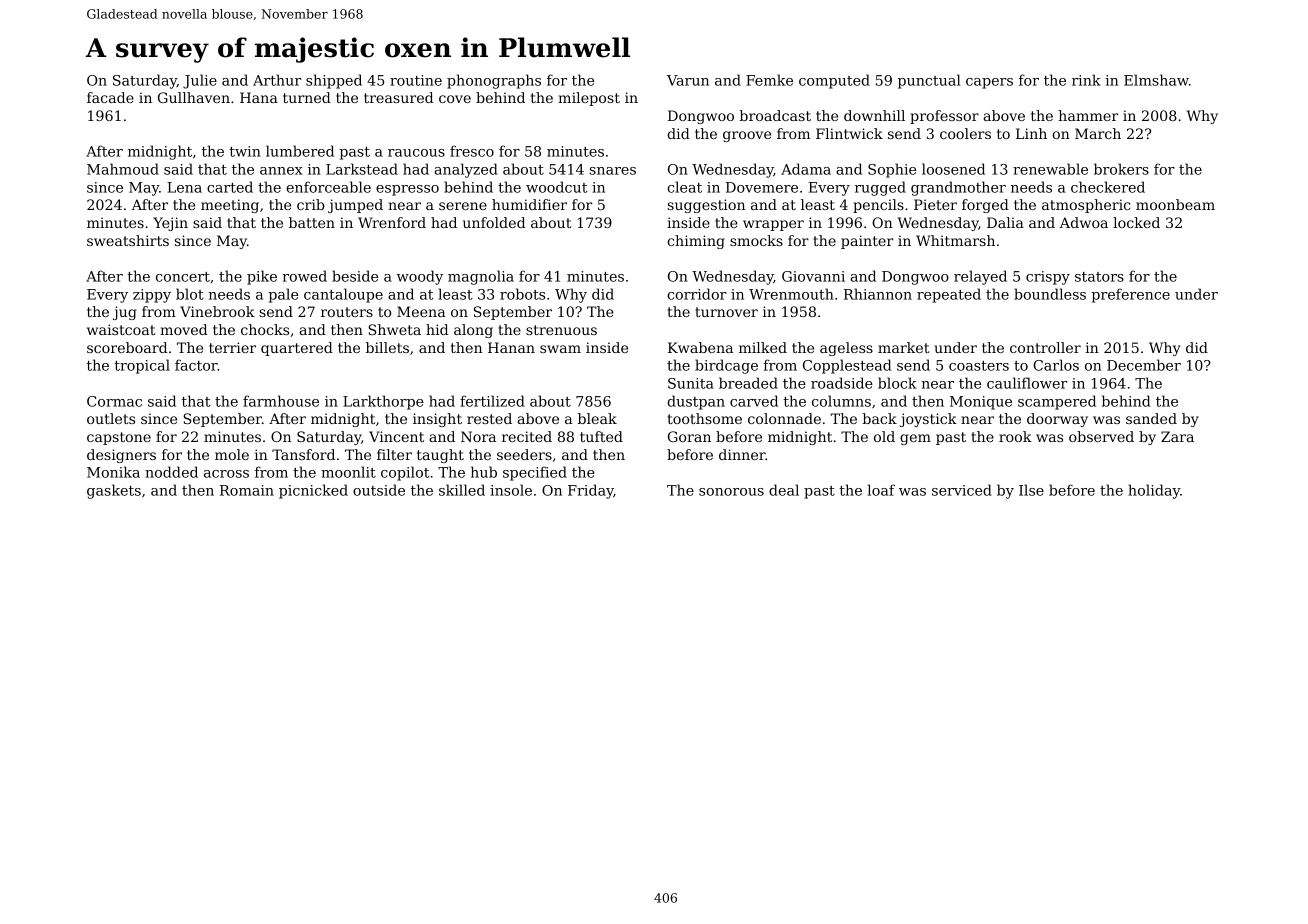  Describe the element at coordinates (1099, 277) in the screenshot. I see `stators` at that location.
